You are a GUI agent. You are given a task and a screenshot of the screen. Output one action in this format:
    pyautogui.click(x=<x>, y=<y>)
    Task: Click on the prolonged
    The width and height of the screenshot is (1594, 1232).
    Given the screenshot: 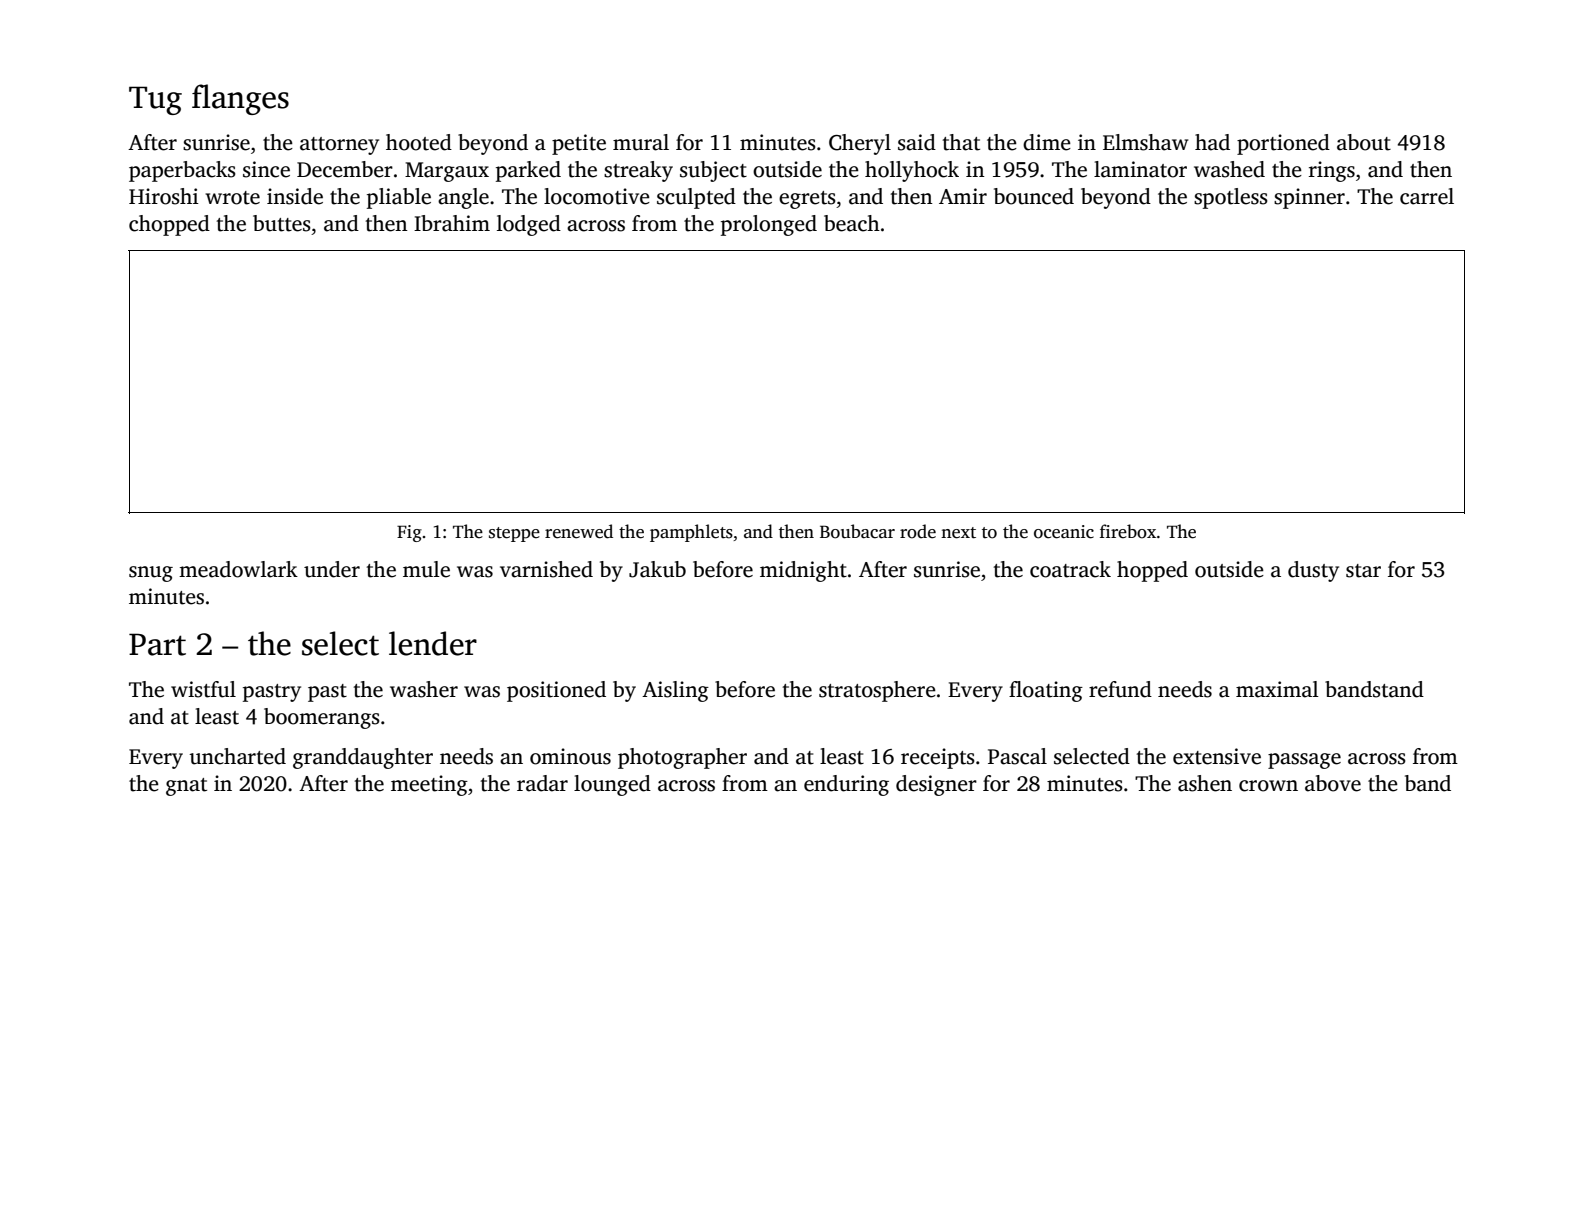 What is the action you would take?
    pyautogui.click(x=769, y=225)
